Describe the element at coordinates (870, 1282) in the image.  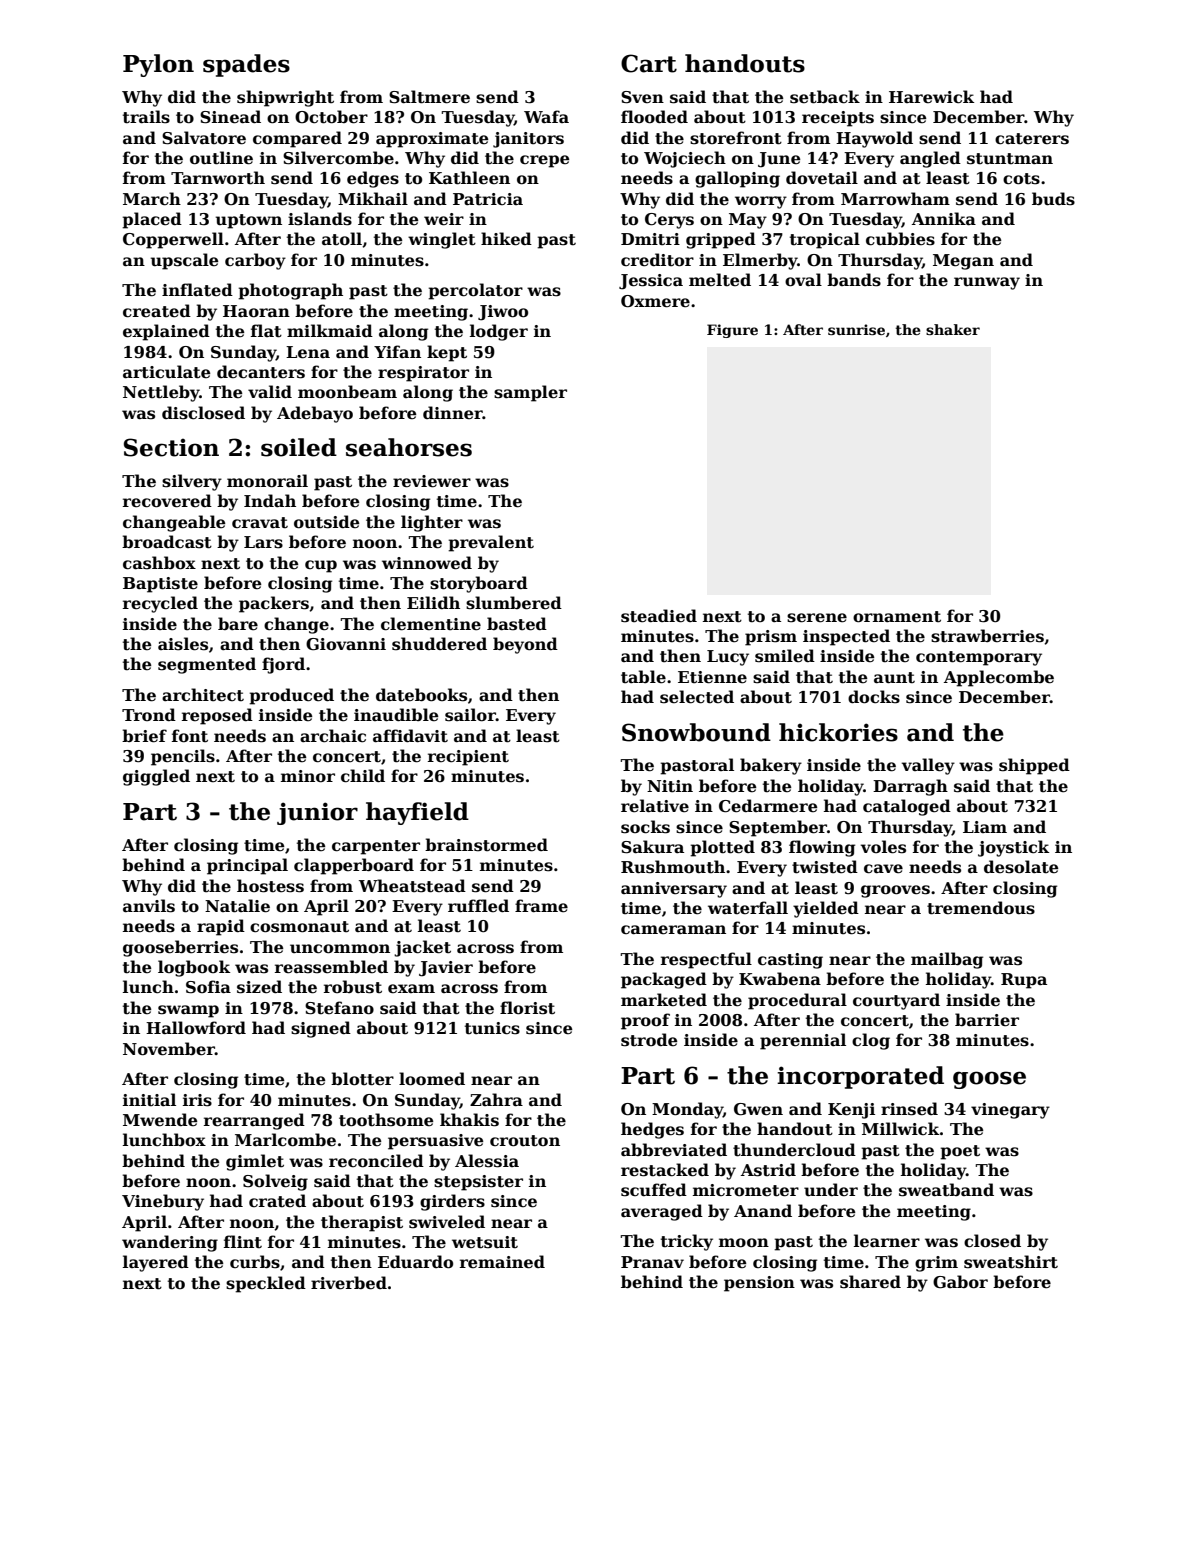
I see `shared` at that location.
